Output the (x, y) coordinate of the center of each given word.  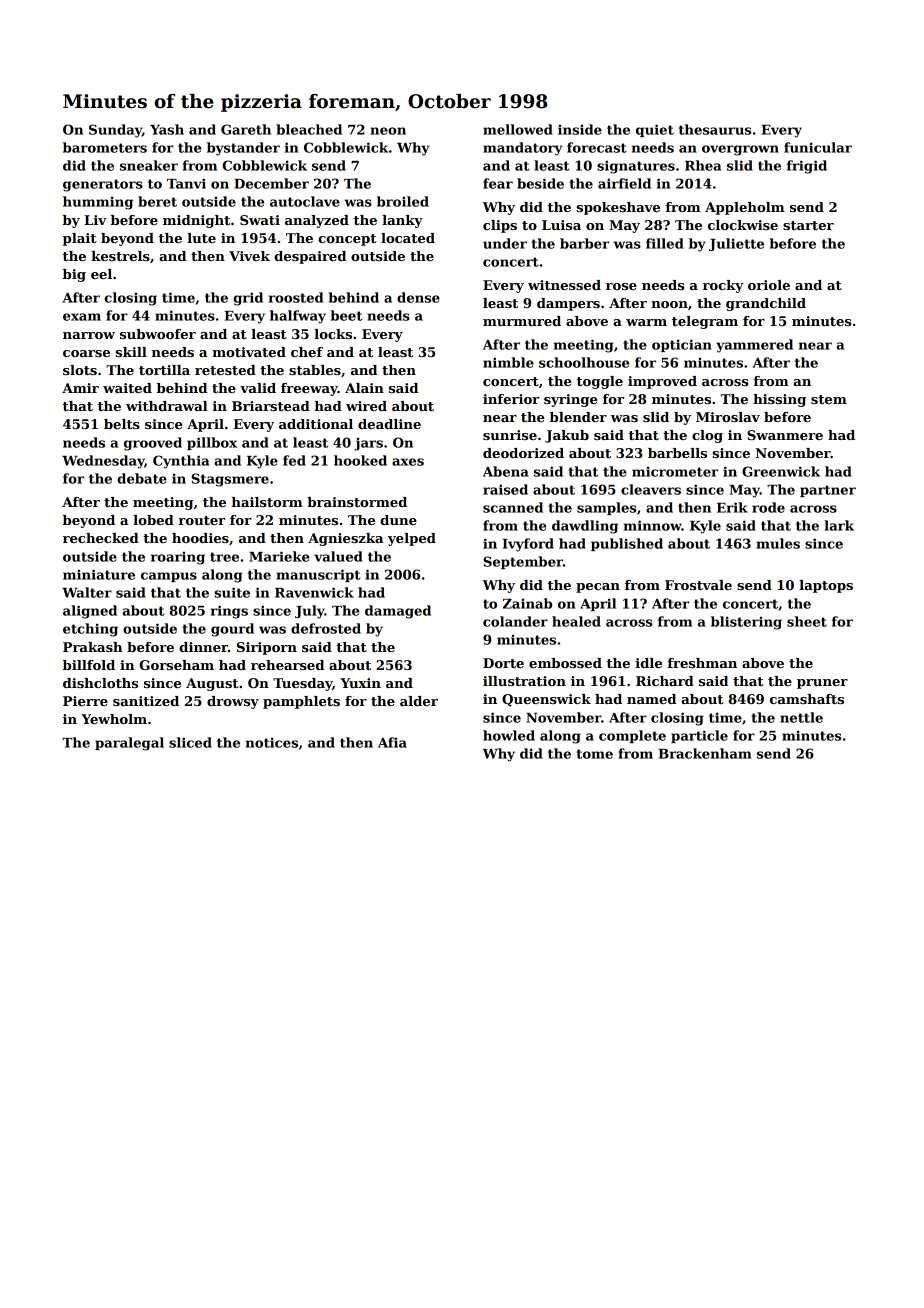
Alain (364, 388)
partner (828, 491)
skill (131, 352)
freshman (702, 663)
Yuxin (360, 683)
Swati (260, 220)
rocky (723, 286)
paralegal (129, 744)
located (408, 238)
